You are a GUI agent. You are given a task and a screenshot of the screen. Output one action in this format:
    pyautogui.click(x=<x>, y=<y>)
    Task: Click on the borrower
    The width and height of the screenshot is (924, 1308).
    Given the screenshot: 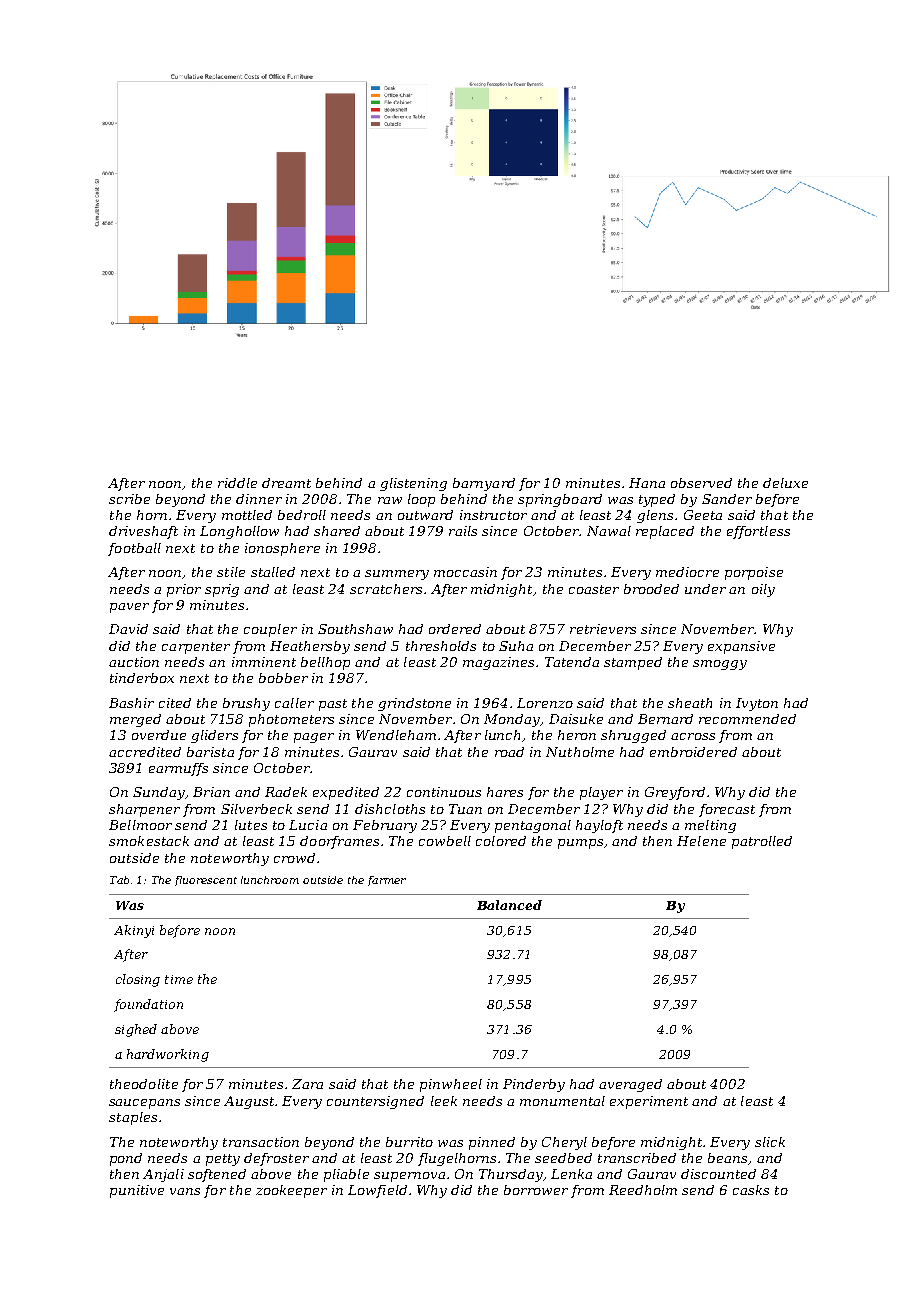 What is the action you would take?
    pyautogui.click(x=536, y=1190)
